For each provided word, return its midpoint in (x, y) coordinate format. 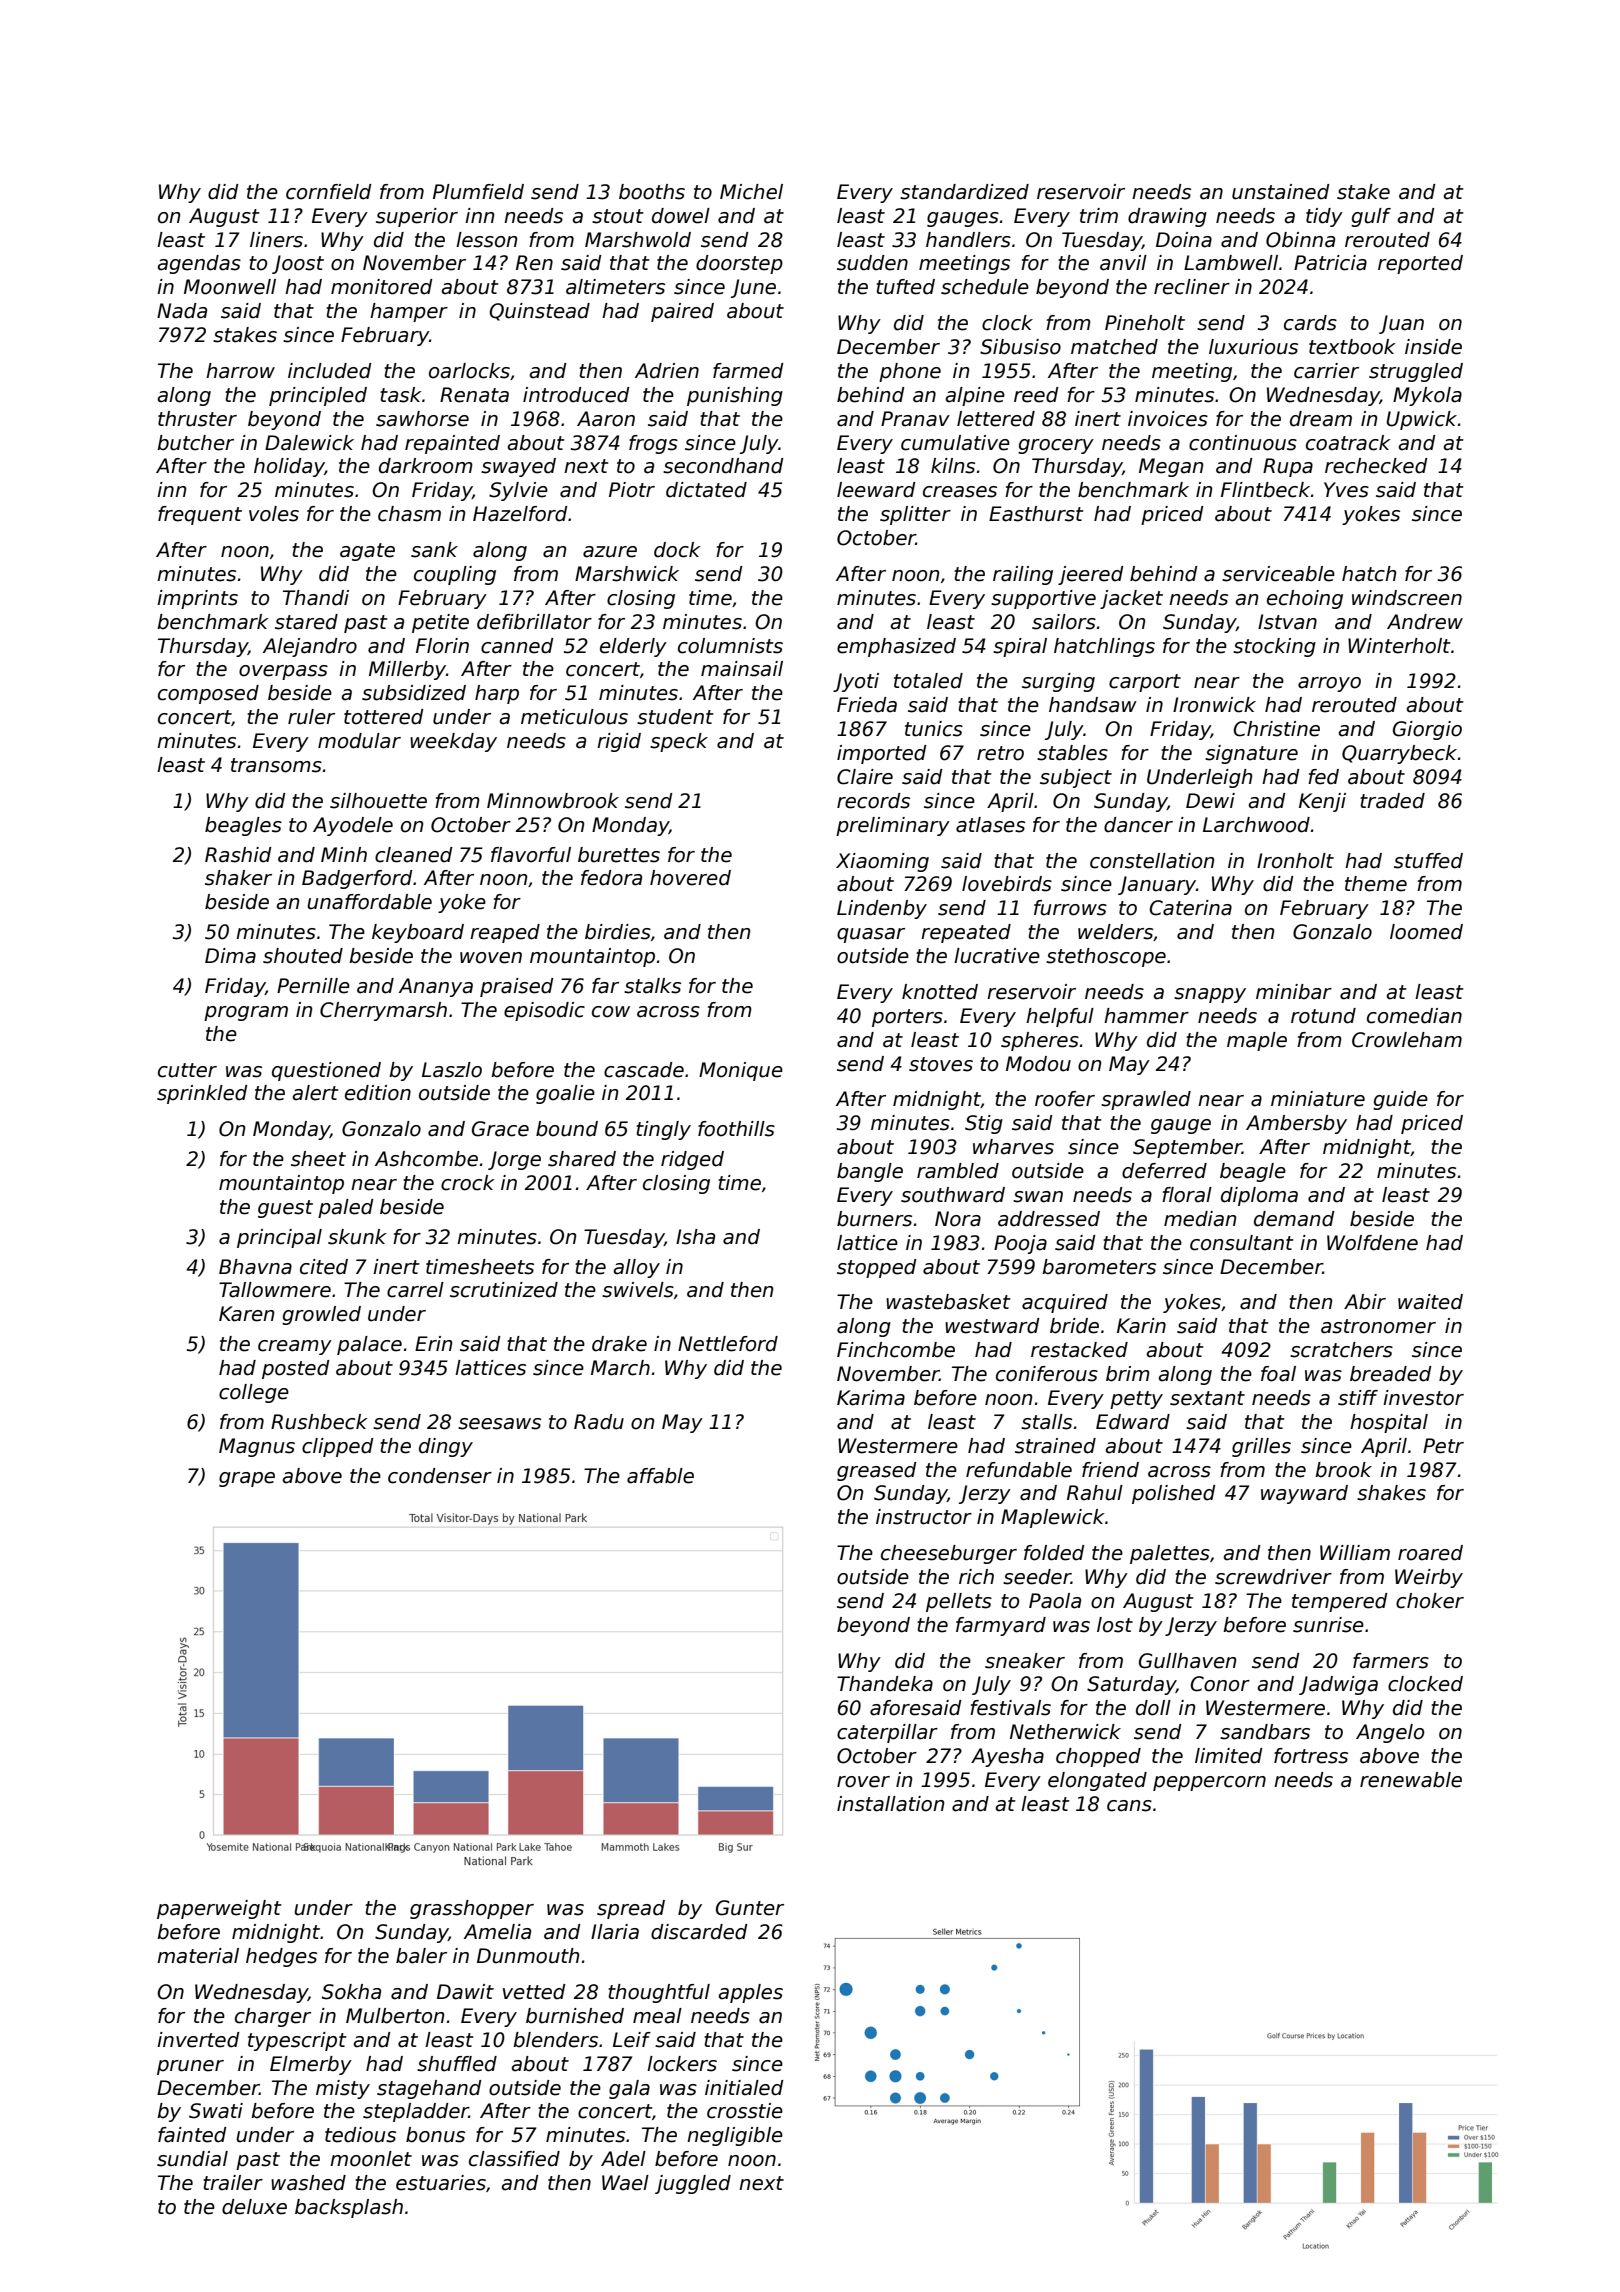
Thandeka (885, 1684)
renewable (1411, 1780)
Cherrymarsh (383, 1011)
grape (247, 1479)
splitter (915, 515)
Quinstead (539, 312)
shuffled (457, 2064)
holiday (289, 467)
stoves (941, 1064)
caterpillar (887, 1733)
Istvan (1287, 622)
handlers (968, 240)
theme (1376, 884)
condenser (440, 1476)
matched (1114, 347)
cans (1129, 1806)
